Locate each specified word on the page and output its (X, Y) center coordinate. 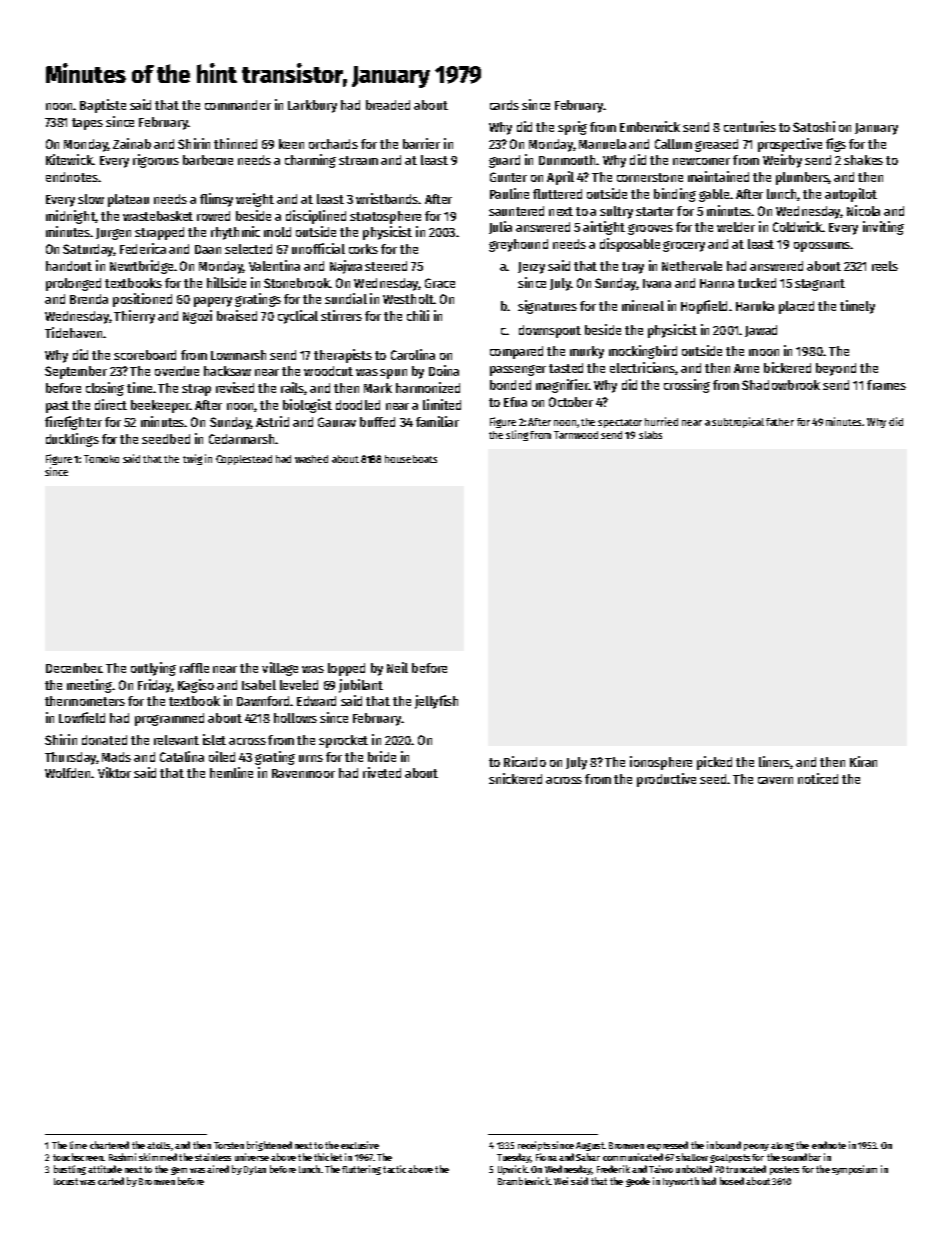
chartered (109, 1145)
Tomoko (101, 459)
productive (666, 780)
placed (796, 307)
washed (311, 459)
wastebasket (158, 216)
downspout (550, 331)
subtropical (738, 422)
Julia (500, 227)
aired (218, 1169)
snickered (515, 778)
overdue (177, 371)
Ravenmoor (303, 773)
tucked (757, 283)
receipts (534, 1146)
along (782, 1146)
